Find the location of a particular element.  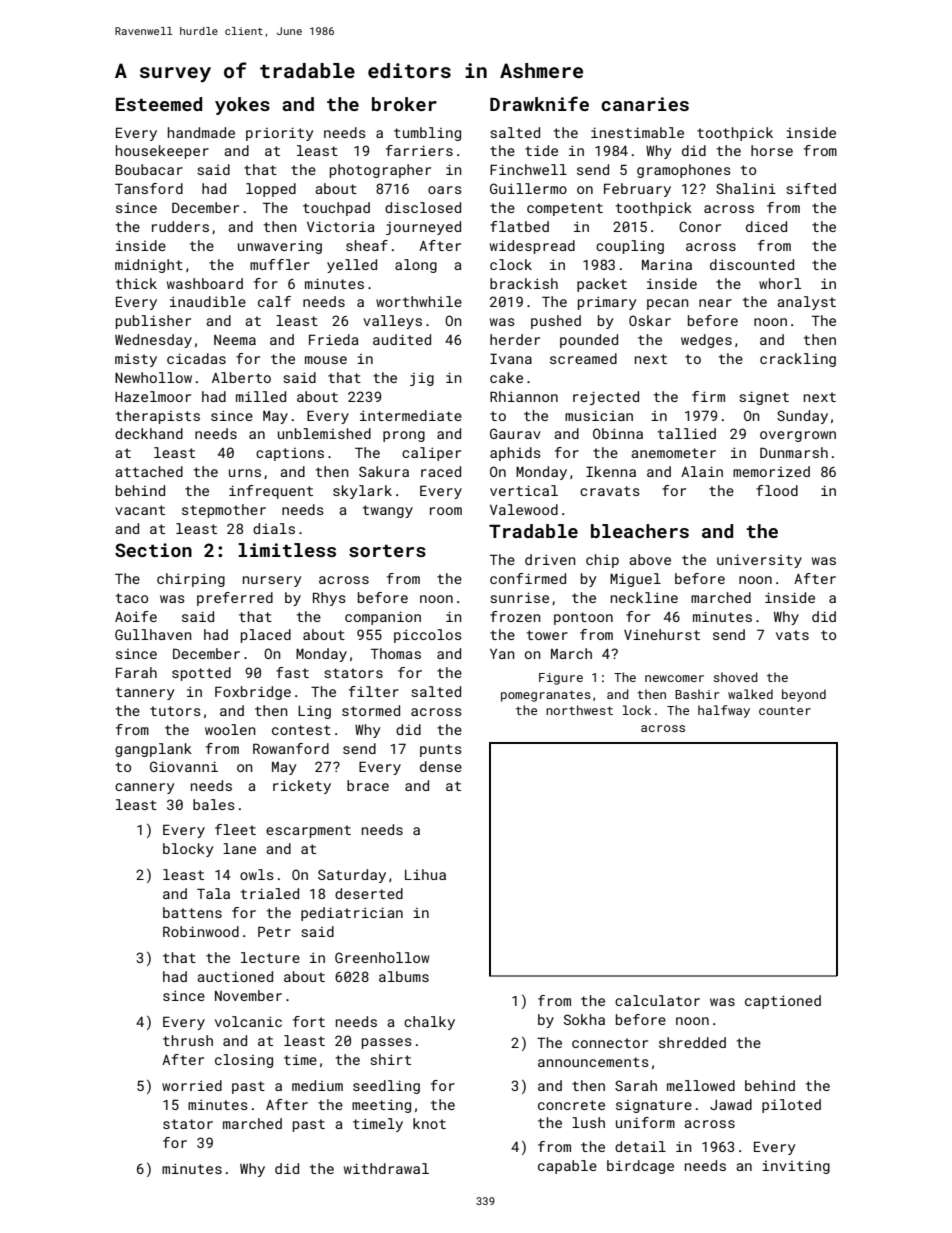

vertical is located at coordinates (524, 490).
